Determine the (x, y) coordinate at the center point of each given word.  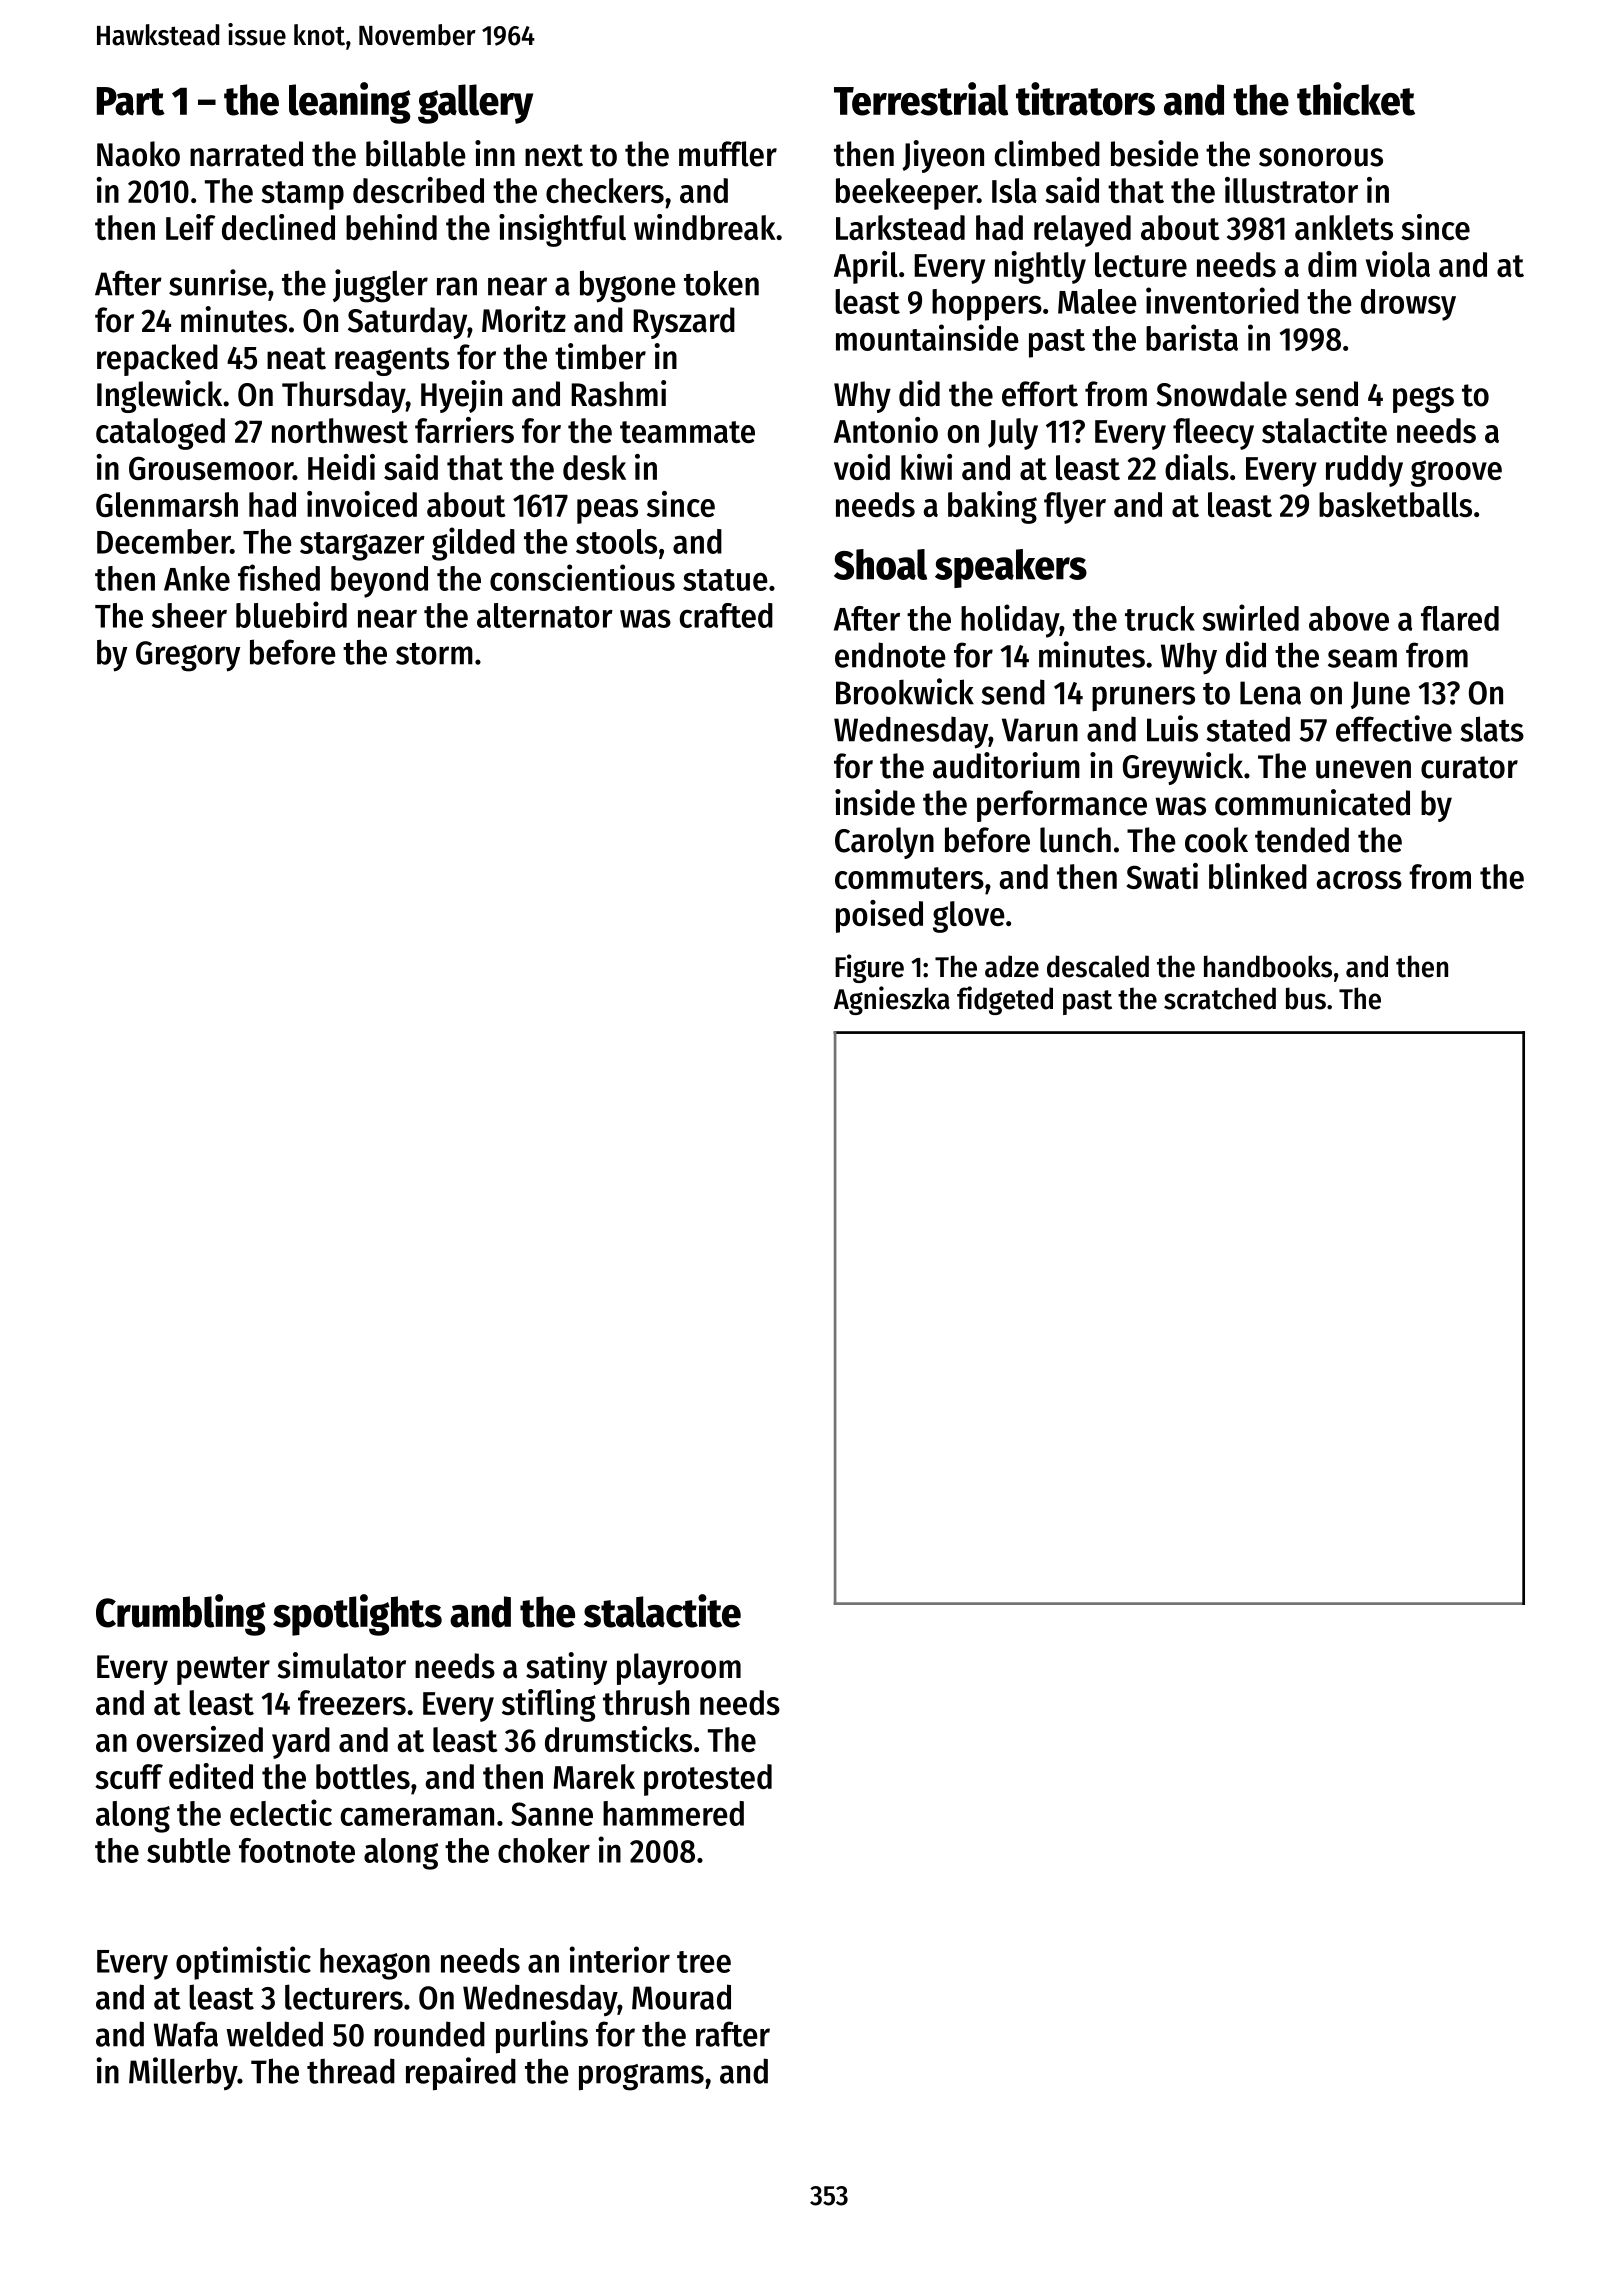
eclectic (281, 1812)
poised (879, 916)
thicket (1356, 99)
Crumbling (181, 1615)
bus (1306, 998)
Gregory (188, 656)
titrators (1085, 99)
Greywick (1183, 768)
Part (131, 101)
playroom (679, 1669)
